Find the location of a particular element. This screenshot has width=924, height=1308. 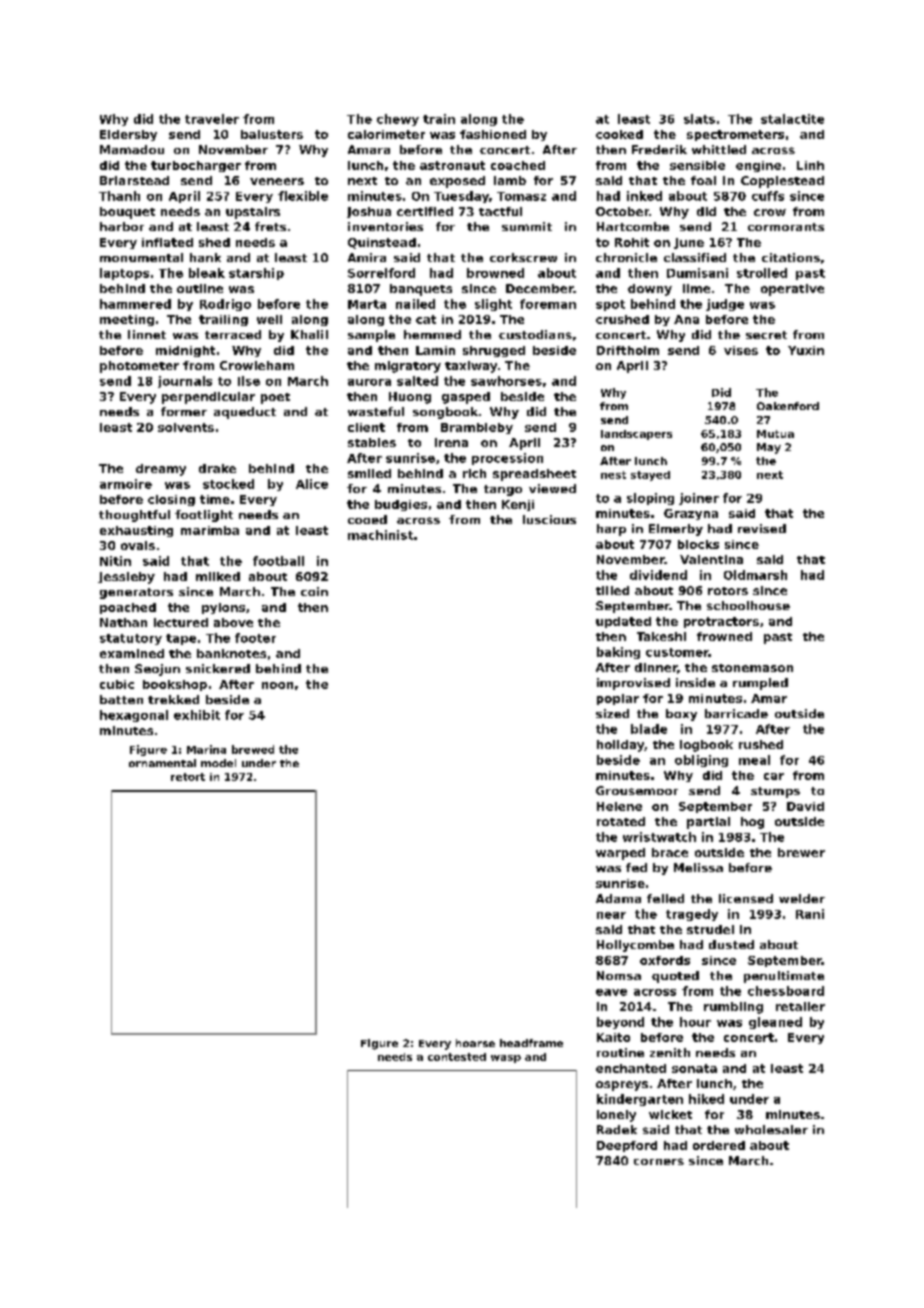

revised is located at coordinates (762, 528).
